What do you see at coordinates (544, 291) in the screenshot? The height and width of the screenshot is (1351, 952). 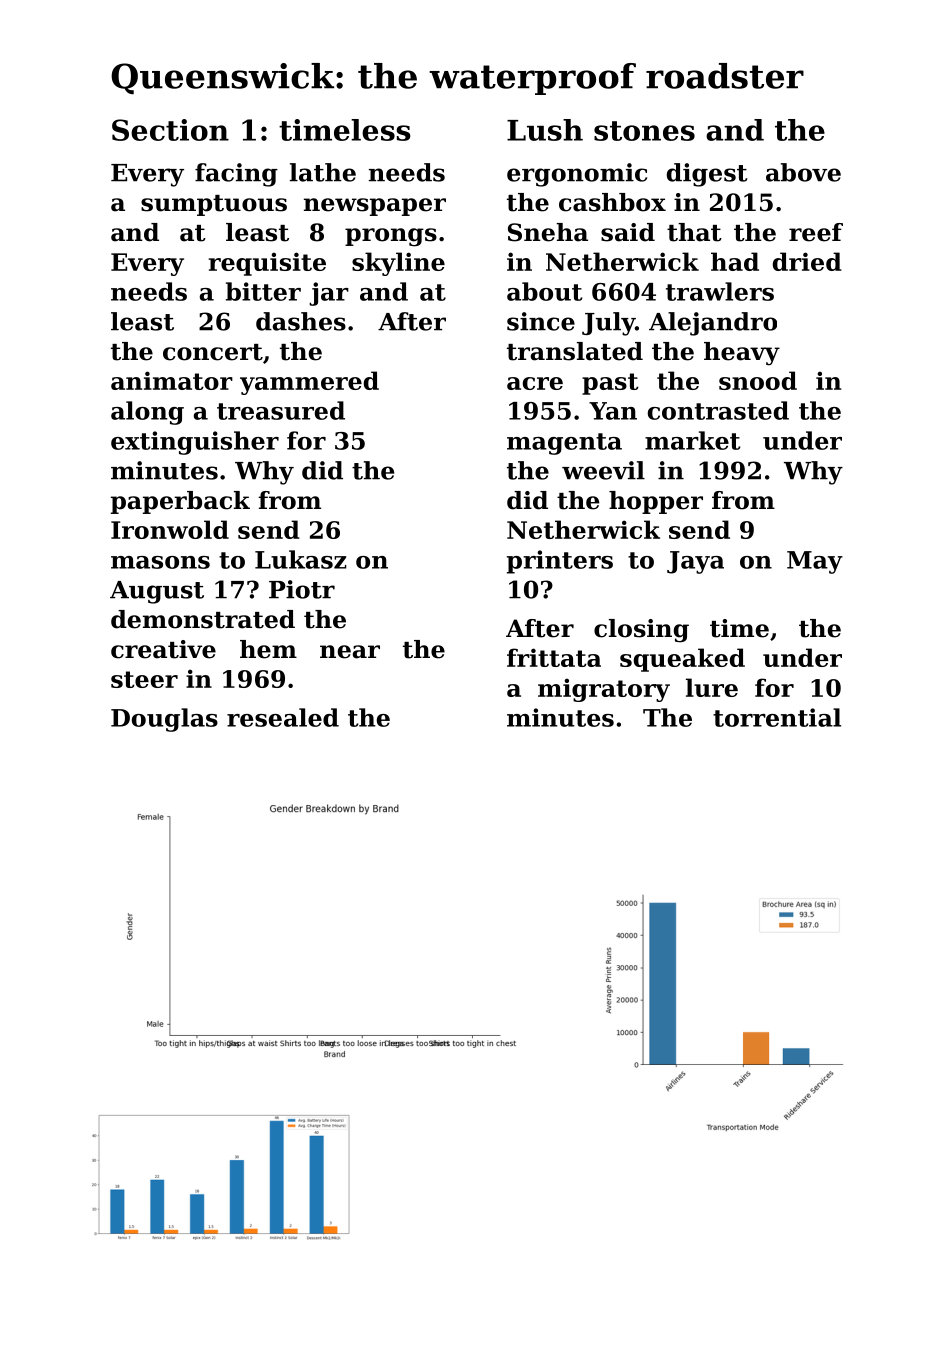 I see `about` at bounding box center [544, 291].
